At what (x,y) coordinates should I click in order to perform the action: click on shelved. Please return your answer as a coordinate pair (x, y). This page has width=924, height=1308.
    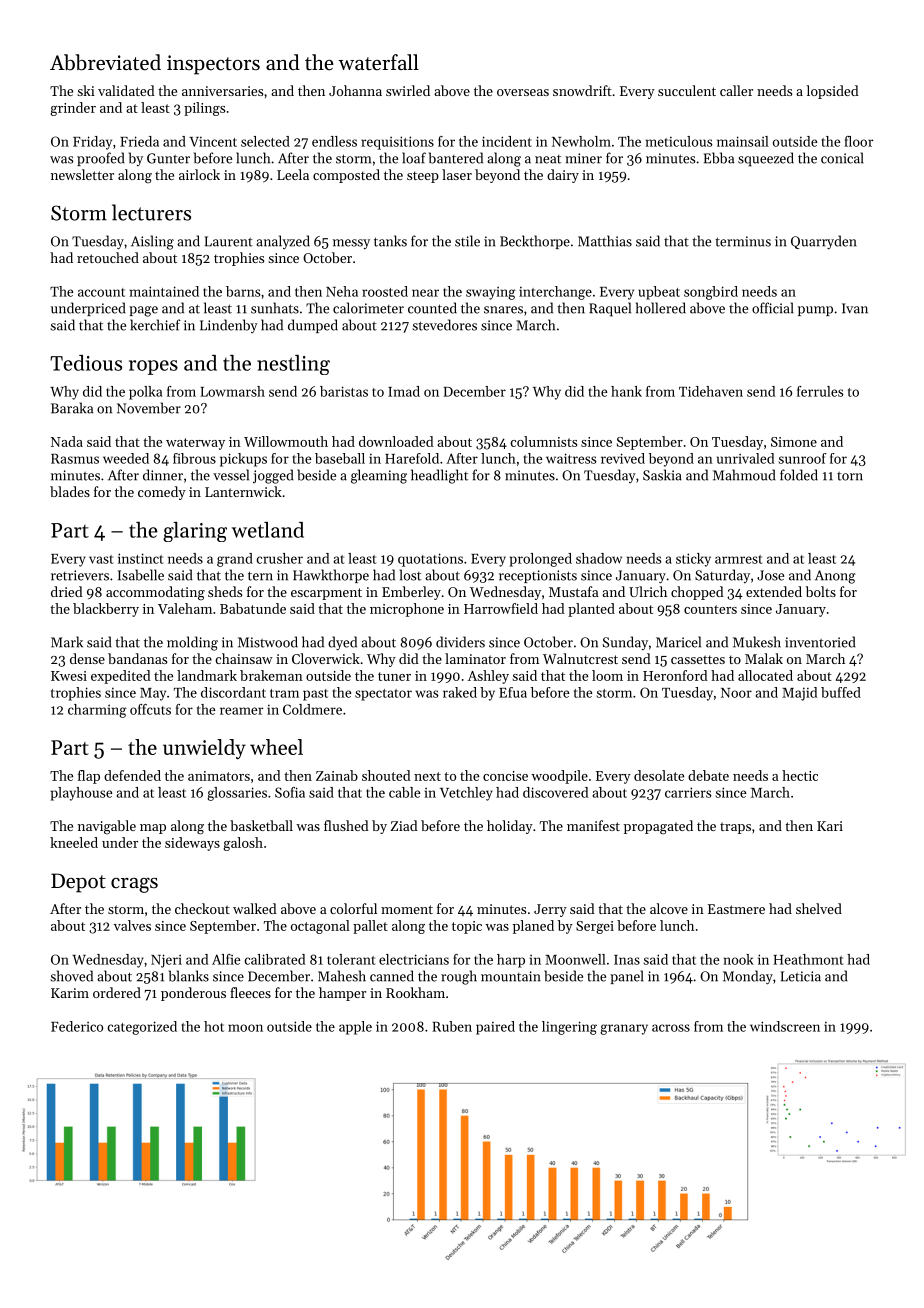
    Looking at the image, I should click on (819, 908).
